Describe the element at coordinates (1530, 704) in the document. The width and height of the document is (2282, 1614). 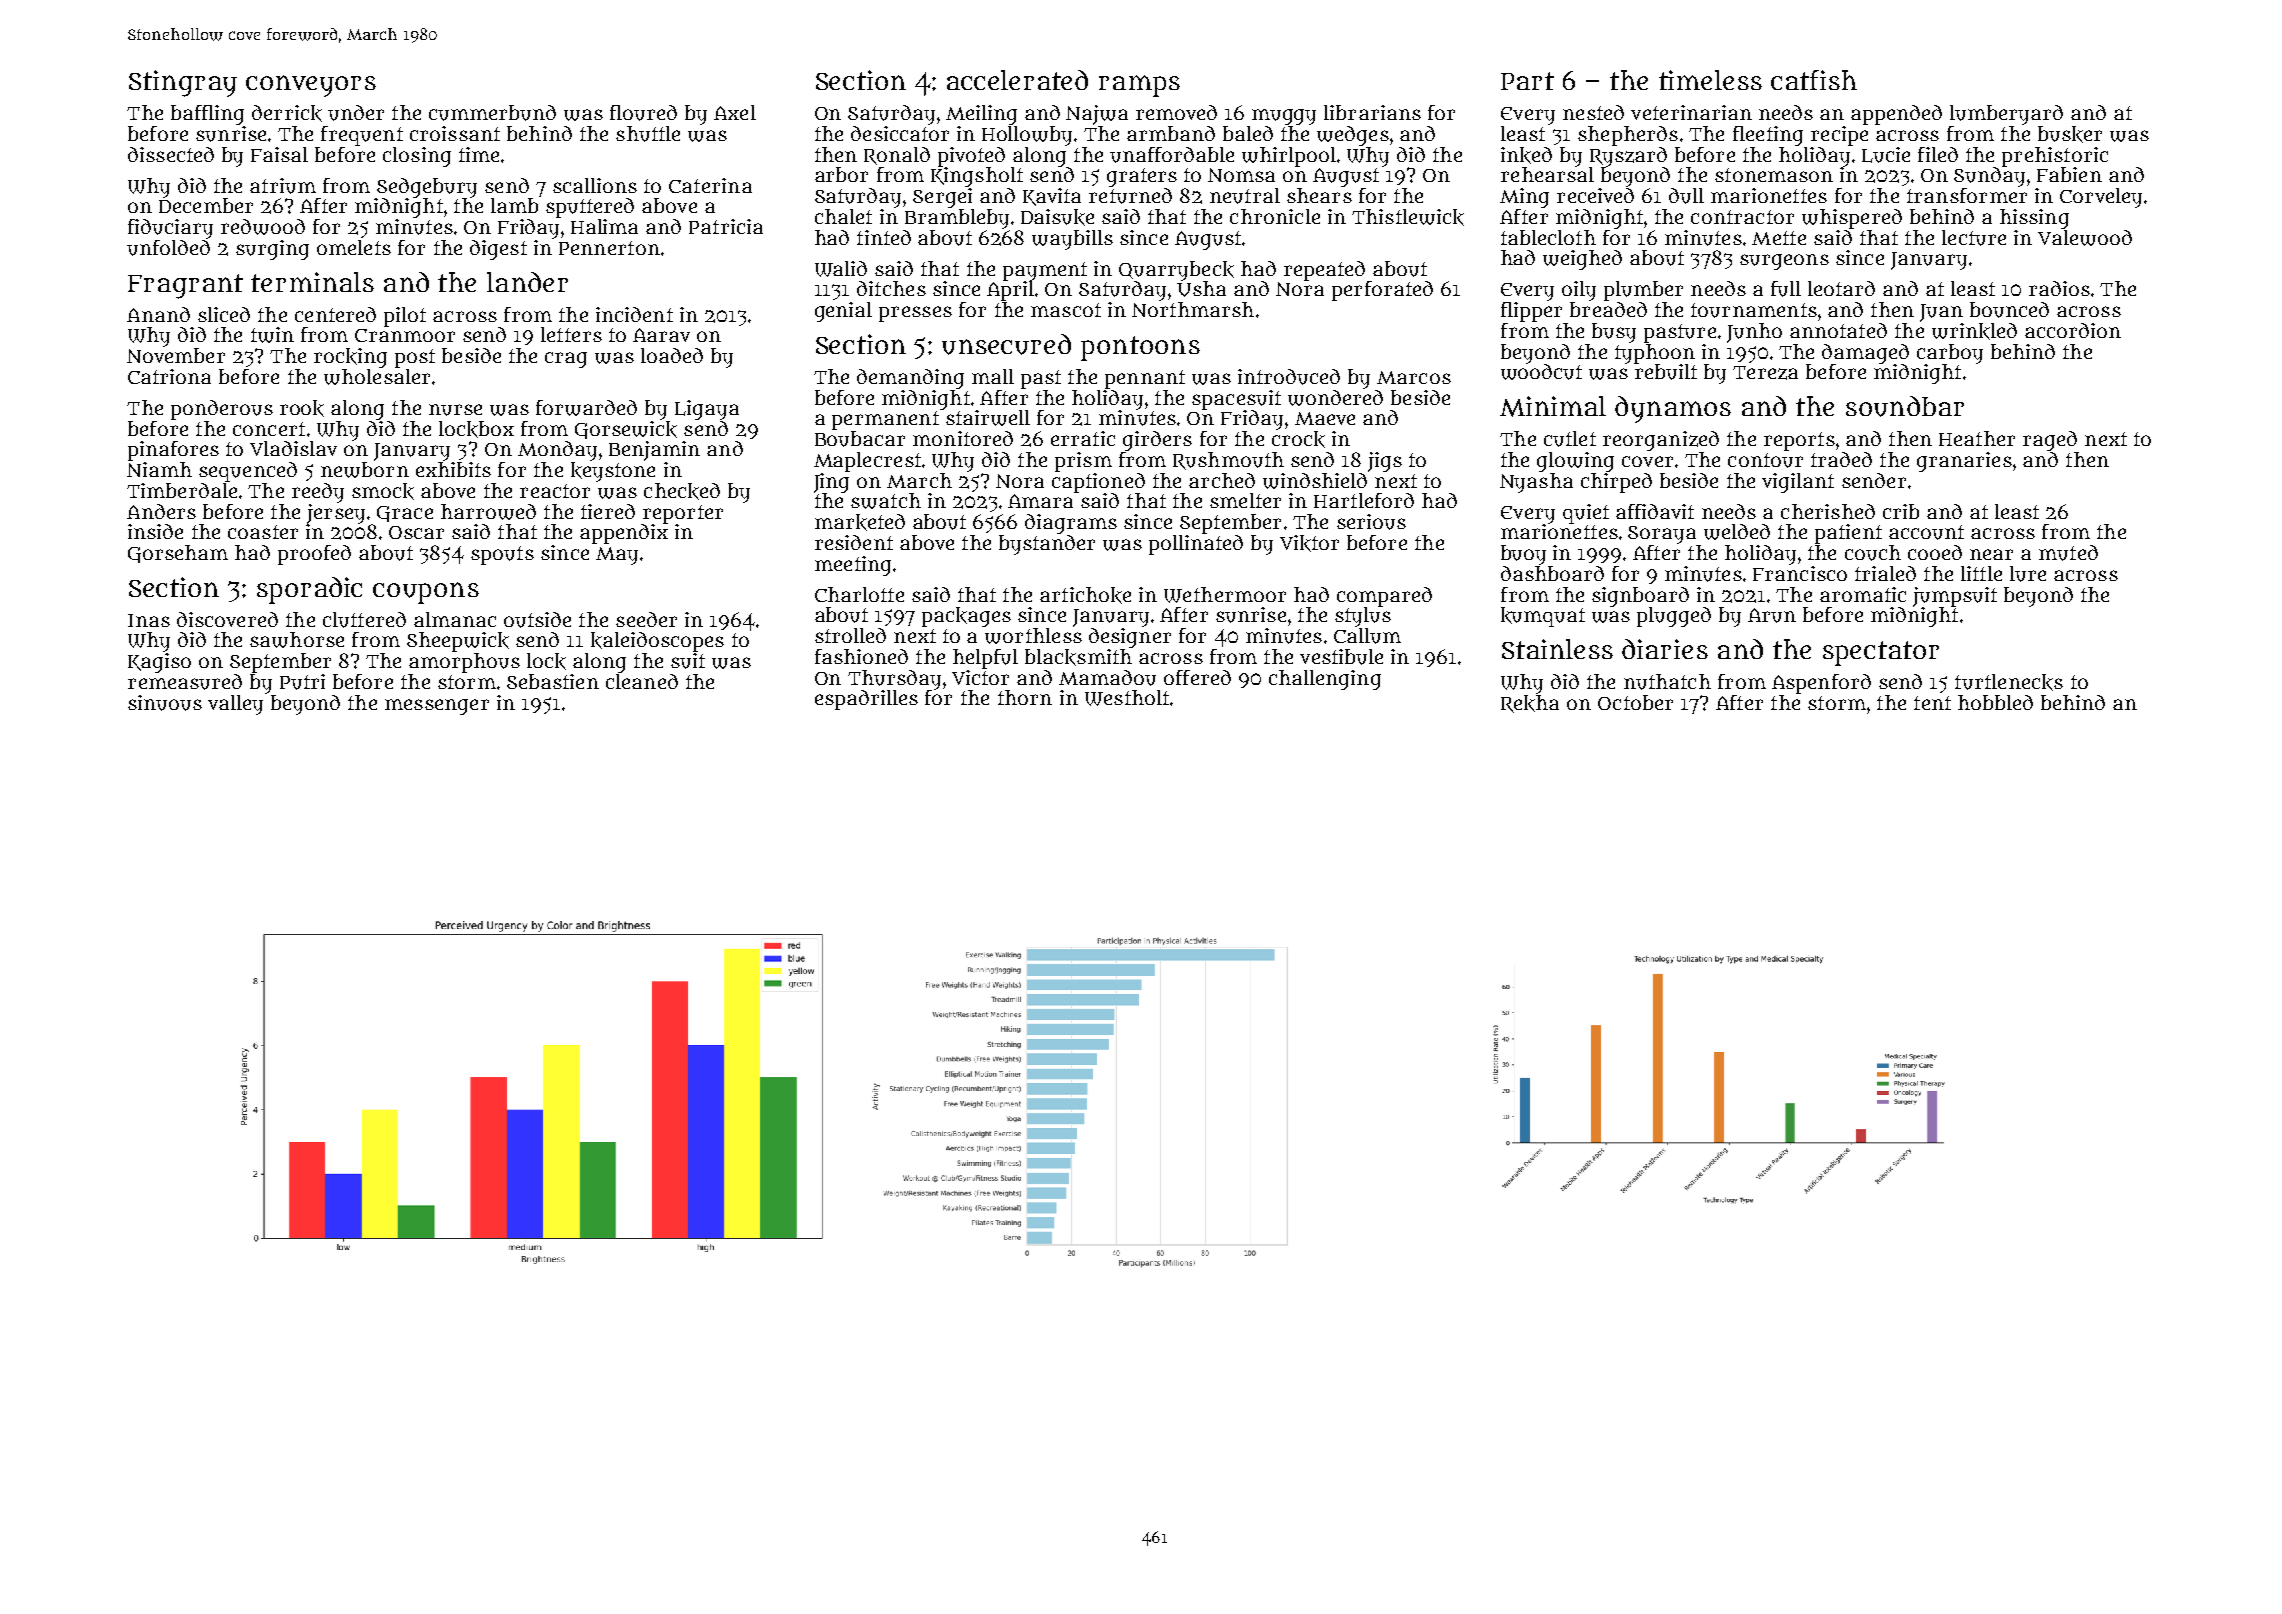
I see `Rekha` at that location.
